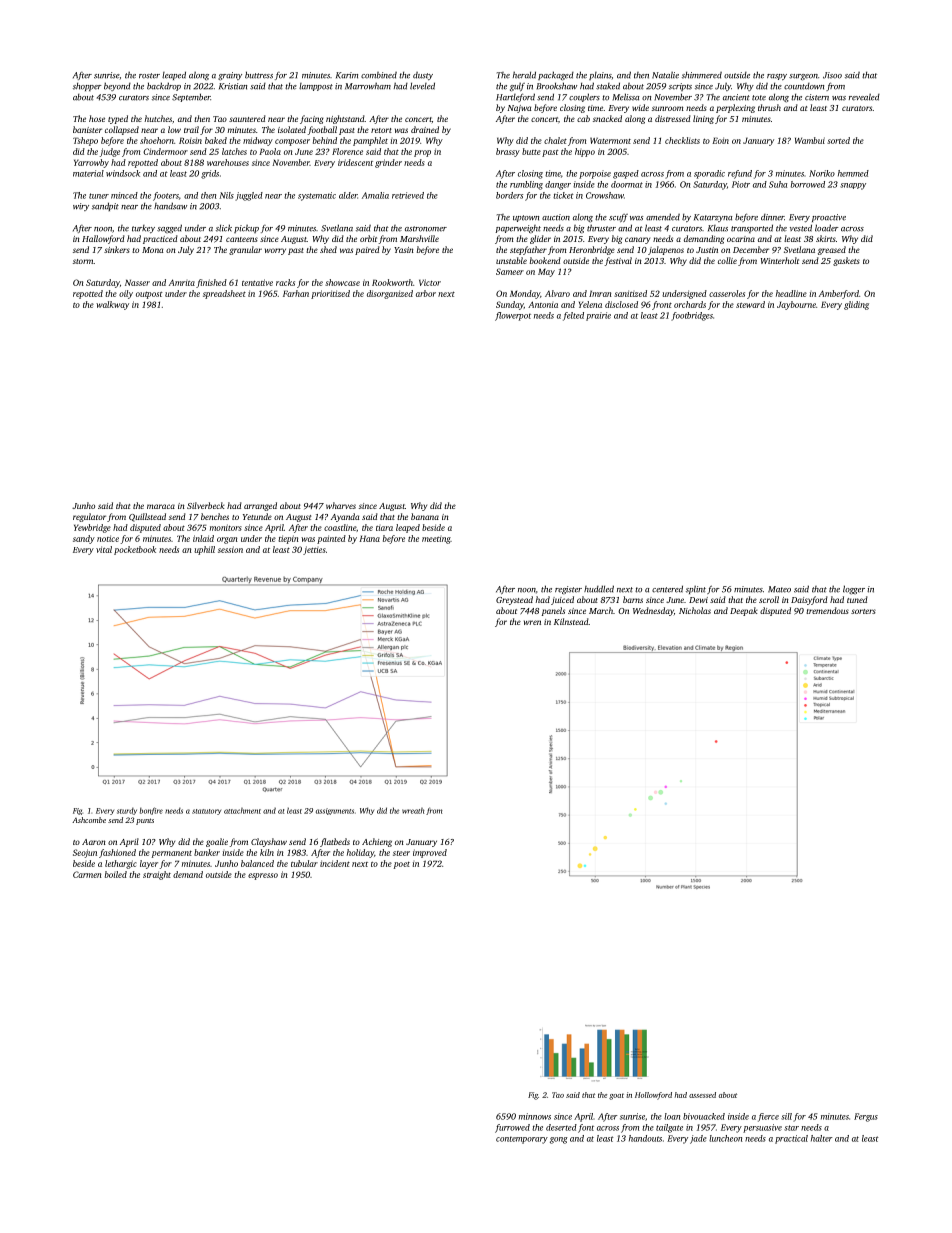 This document has height=1233, width=952. Describe the element at coordinates (247, 118) in the document. I see `sauntered` at that location.
